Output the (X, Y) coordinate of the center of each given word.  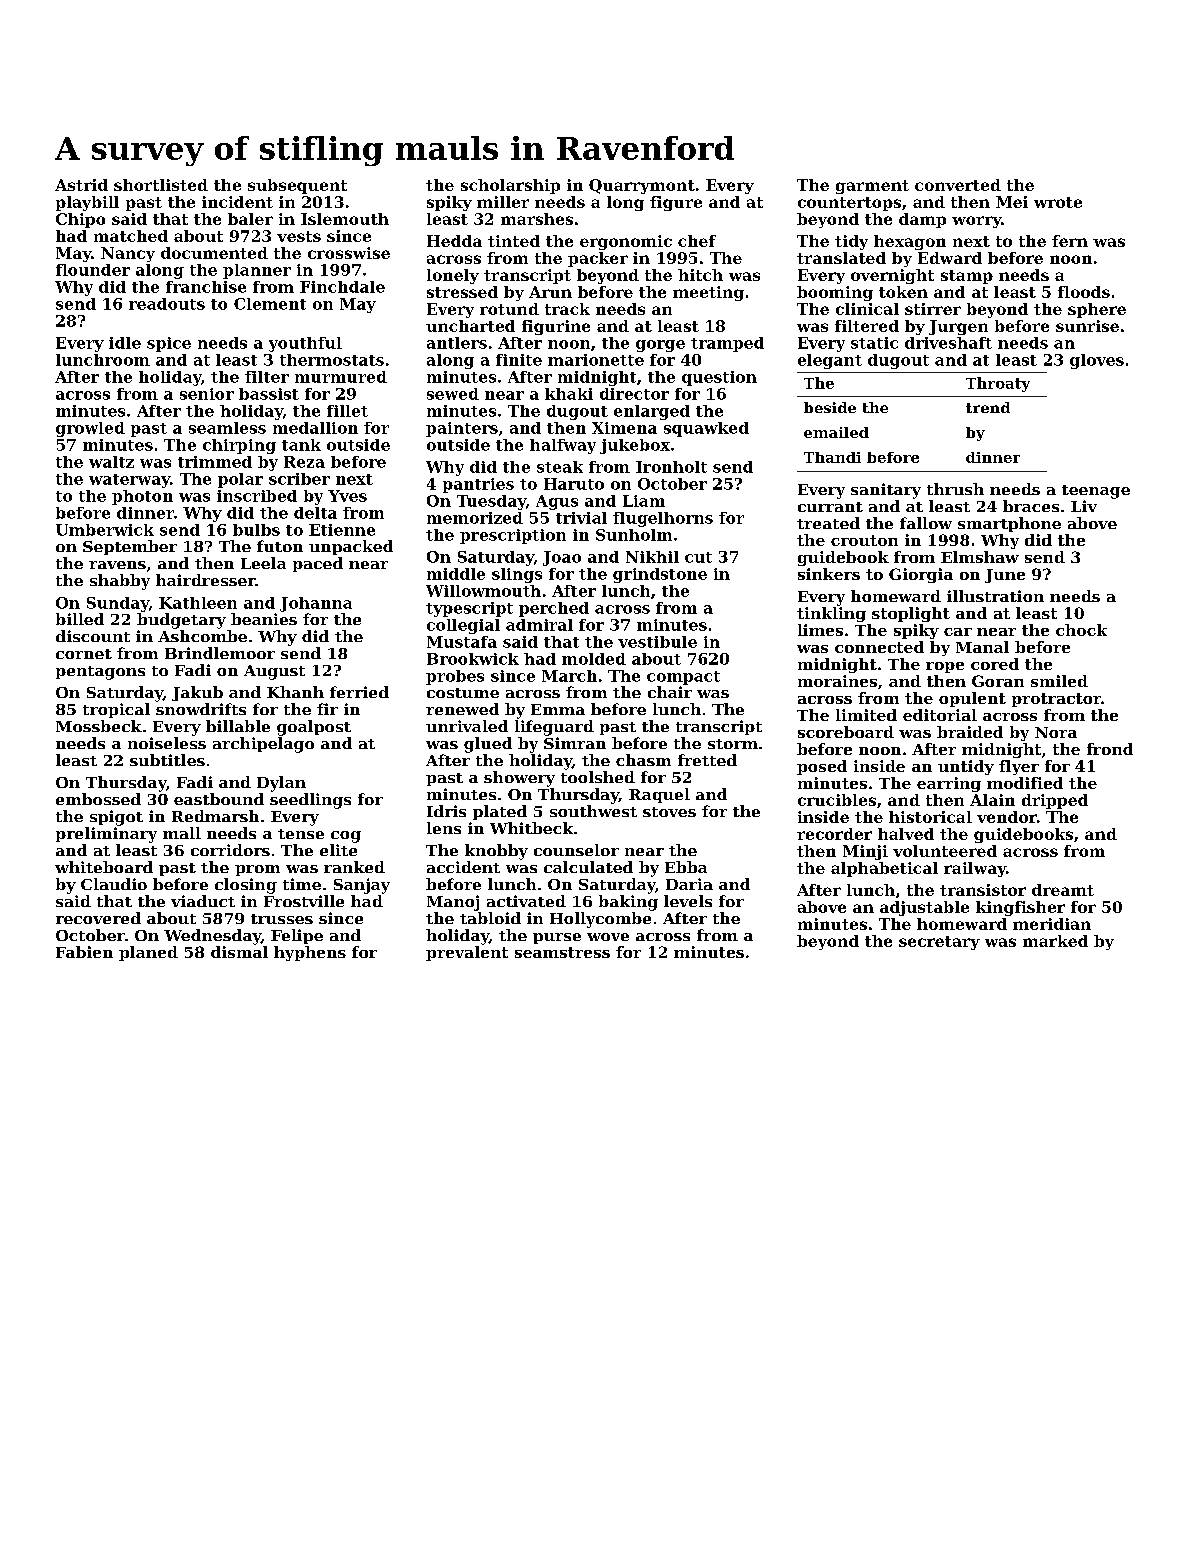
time (302, 884)
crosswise (349, 253)
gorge (660, 346)
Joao (562, 558)
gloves (1097, 361)
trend (988, 407)
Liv (1084, 506)
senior (207, 394)
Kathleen (198, 603)
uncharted (470, 326)
